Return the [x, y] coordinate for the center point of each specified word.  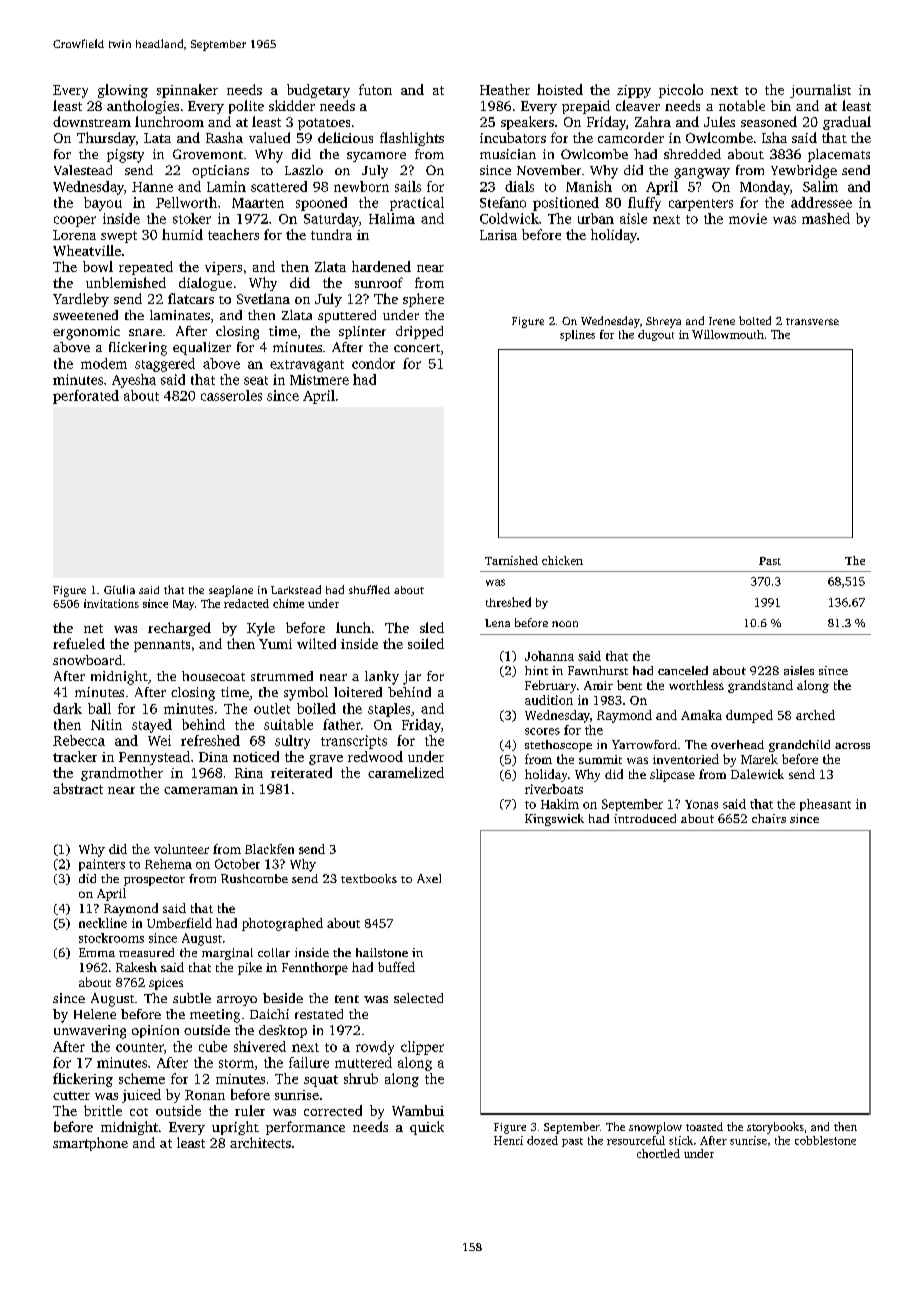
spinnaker [187, 91]
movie [748, 218]
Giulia [119, 589]
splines [577, 335]
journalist [820, 91]
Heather [505, 89]
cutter [71, 1095]
